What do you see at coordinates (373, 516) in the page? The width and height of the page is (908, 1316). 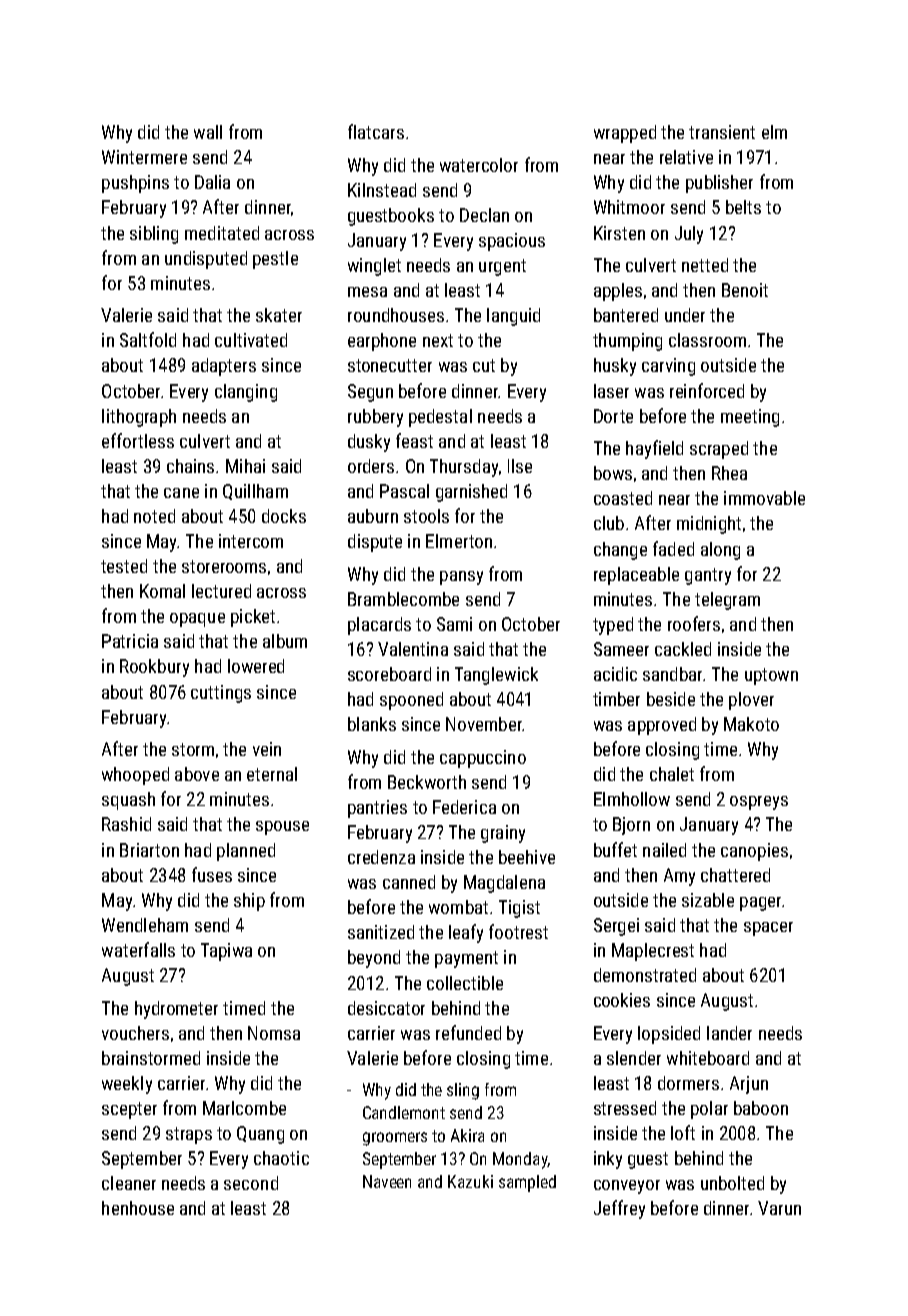 I see `auburn` at bounding box center [373, 516].
